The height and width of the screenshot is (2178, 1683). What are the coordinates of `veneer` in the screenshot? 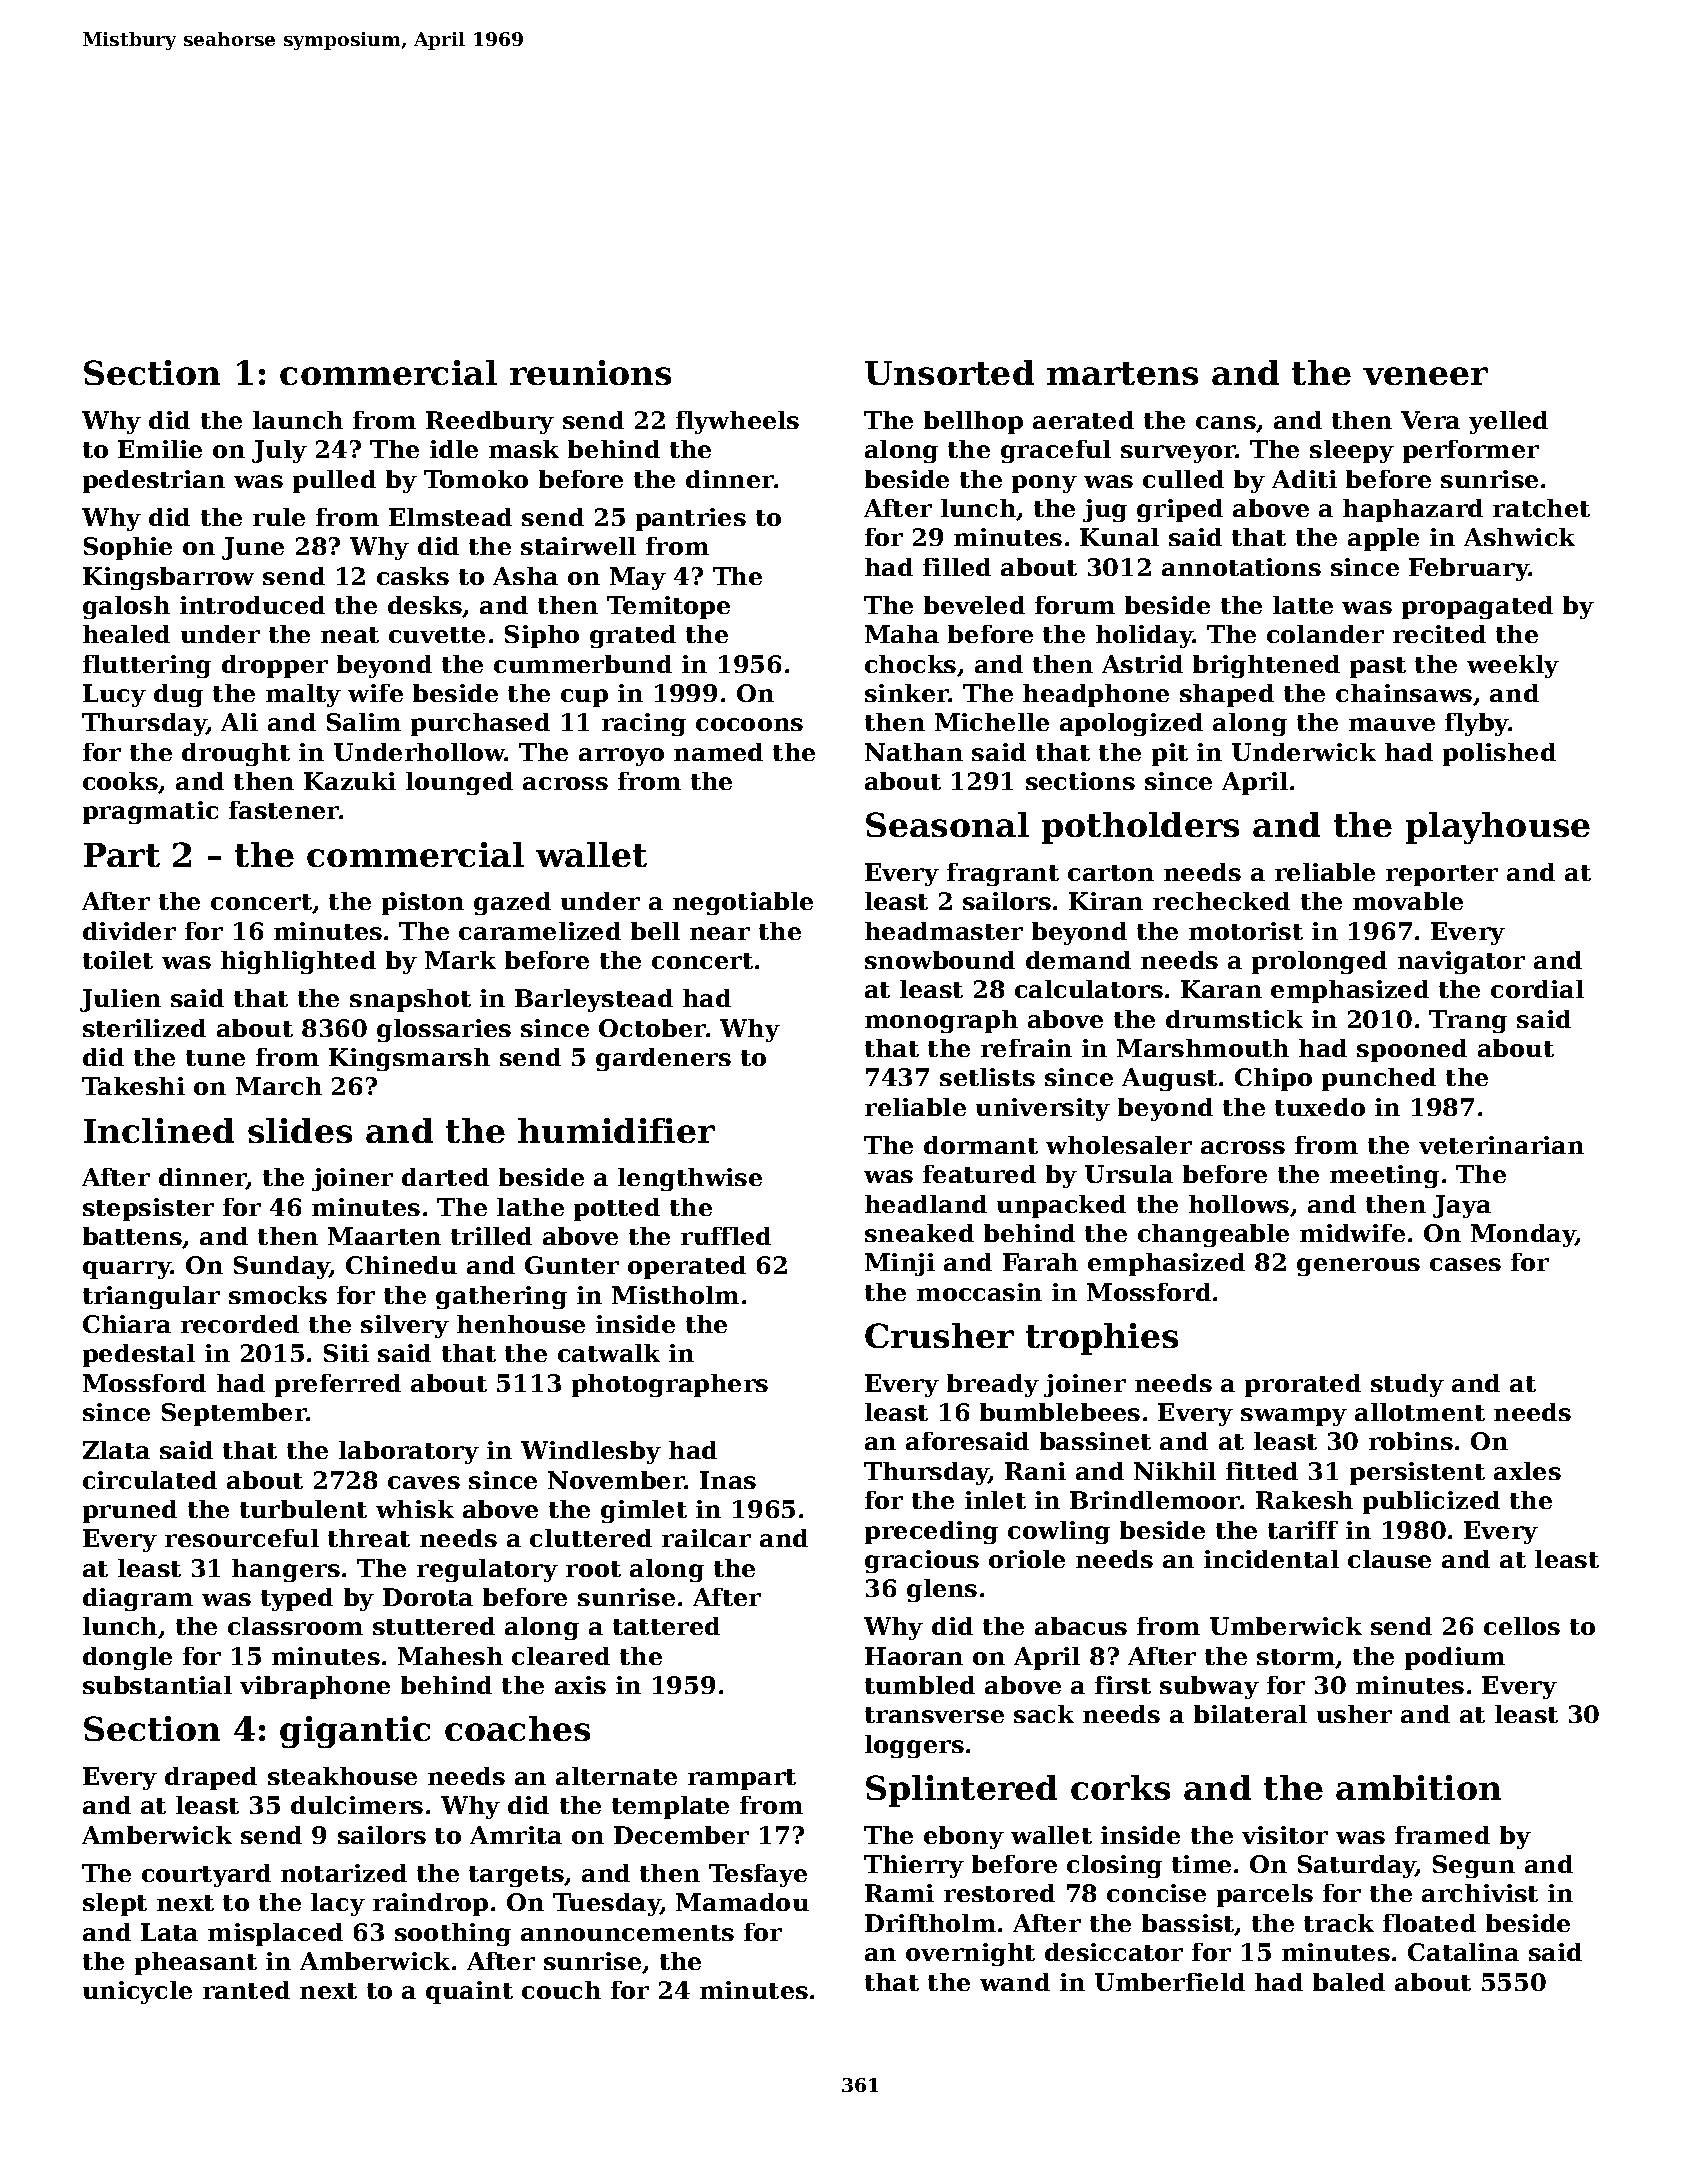 It's located at (1425, 376).
